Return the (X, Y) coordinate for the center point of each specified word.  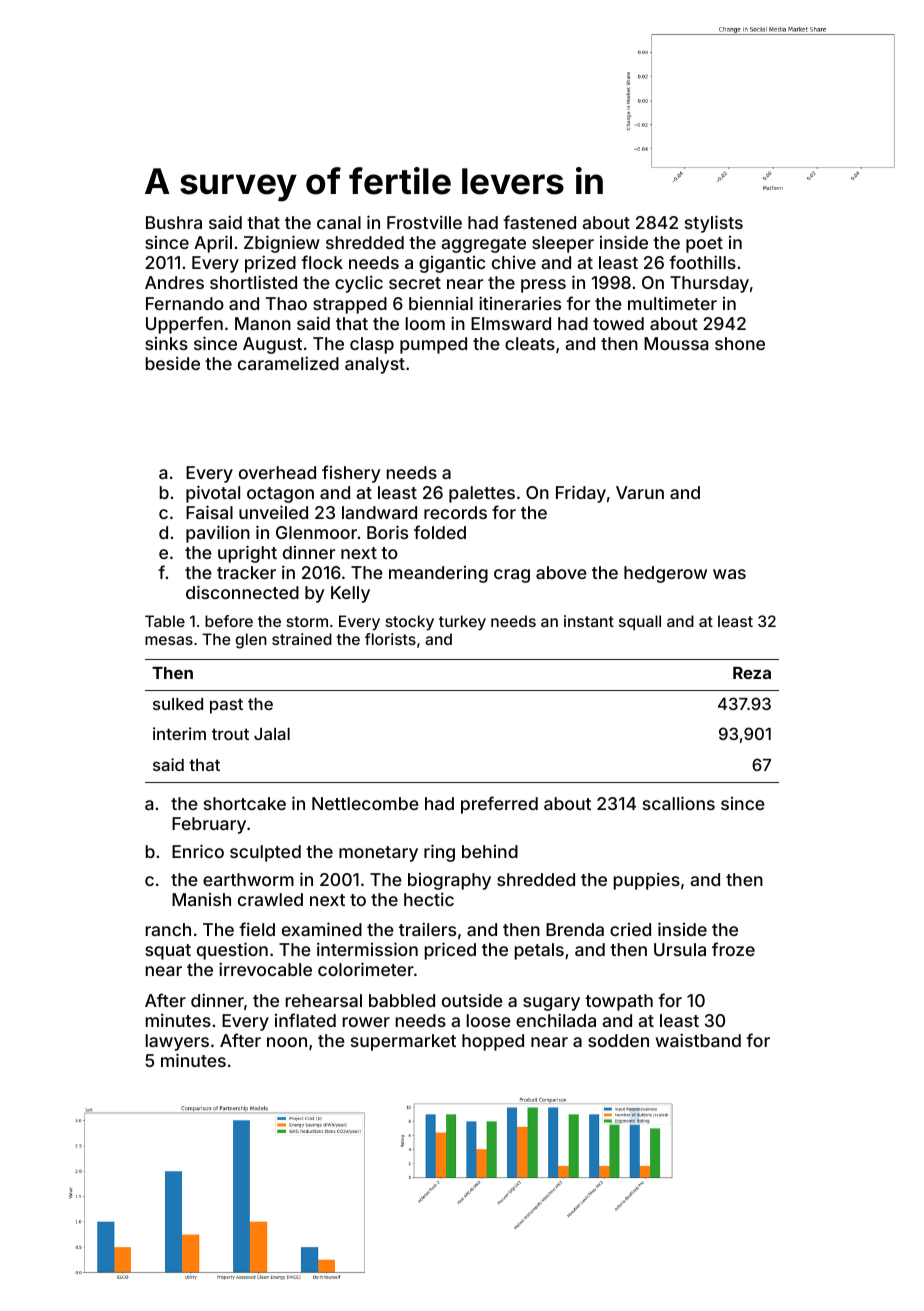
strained (302, 639)
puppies (647, 881)
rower (366, 1022)
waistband (698, 1040)
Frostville (424, 222)
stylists (714, 224)
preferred (499, 805)
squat (168, 952)
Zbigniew (282, 244)
